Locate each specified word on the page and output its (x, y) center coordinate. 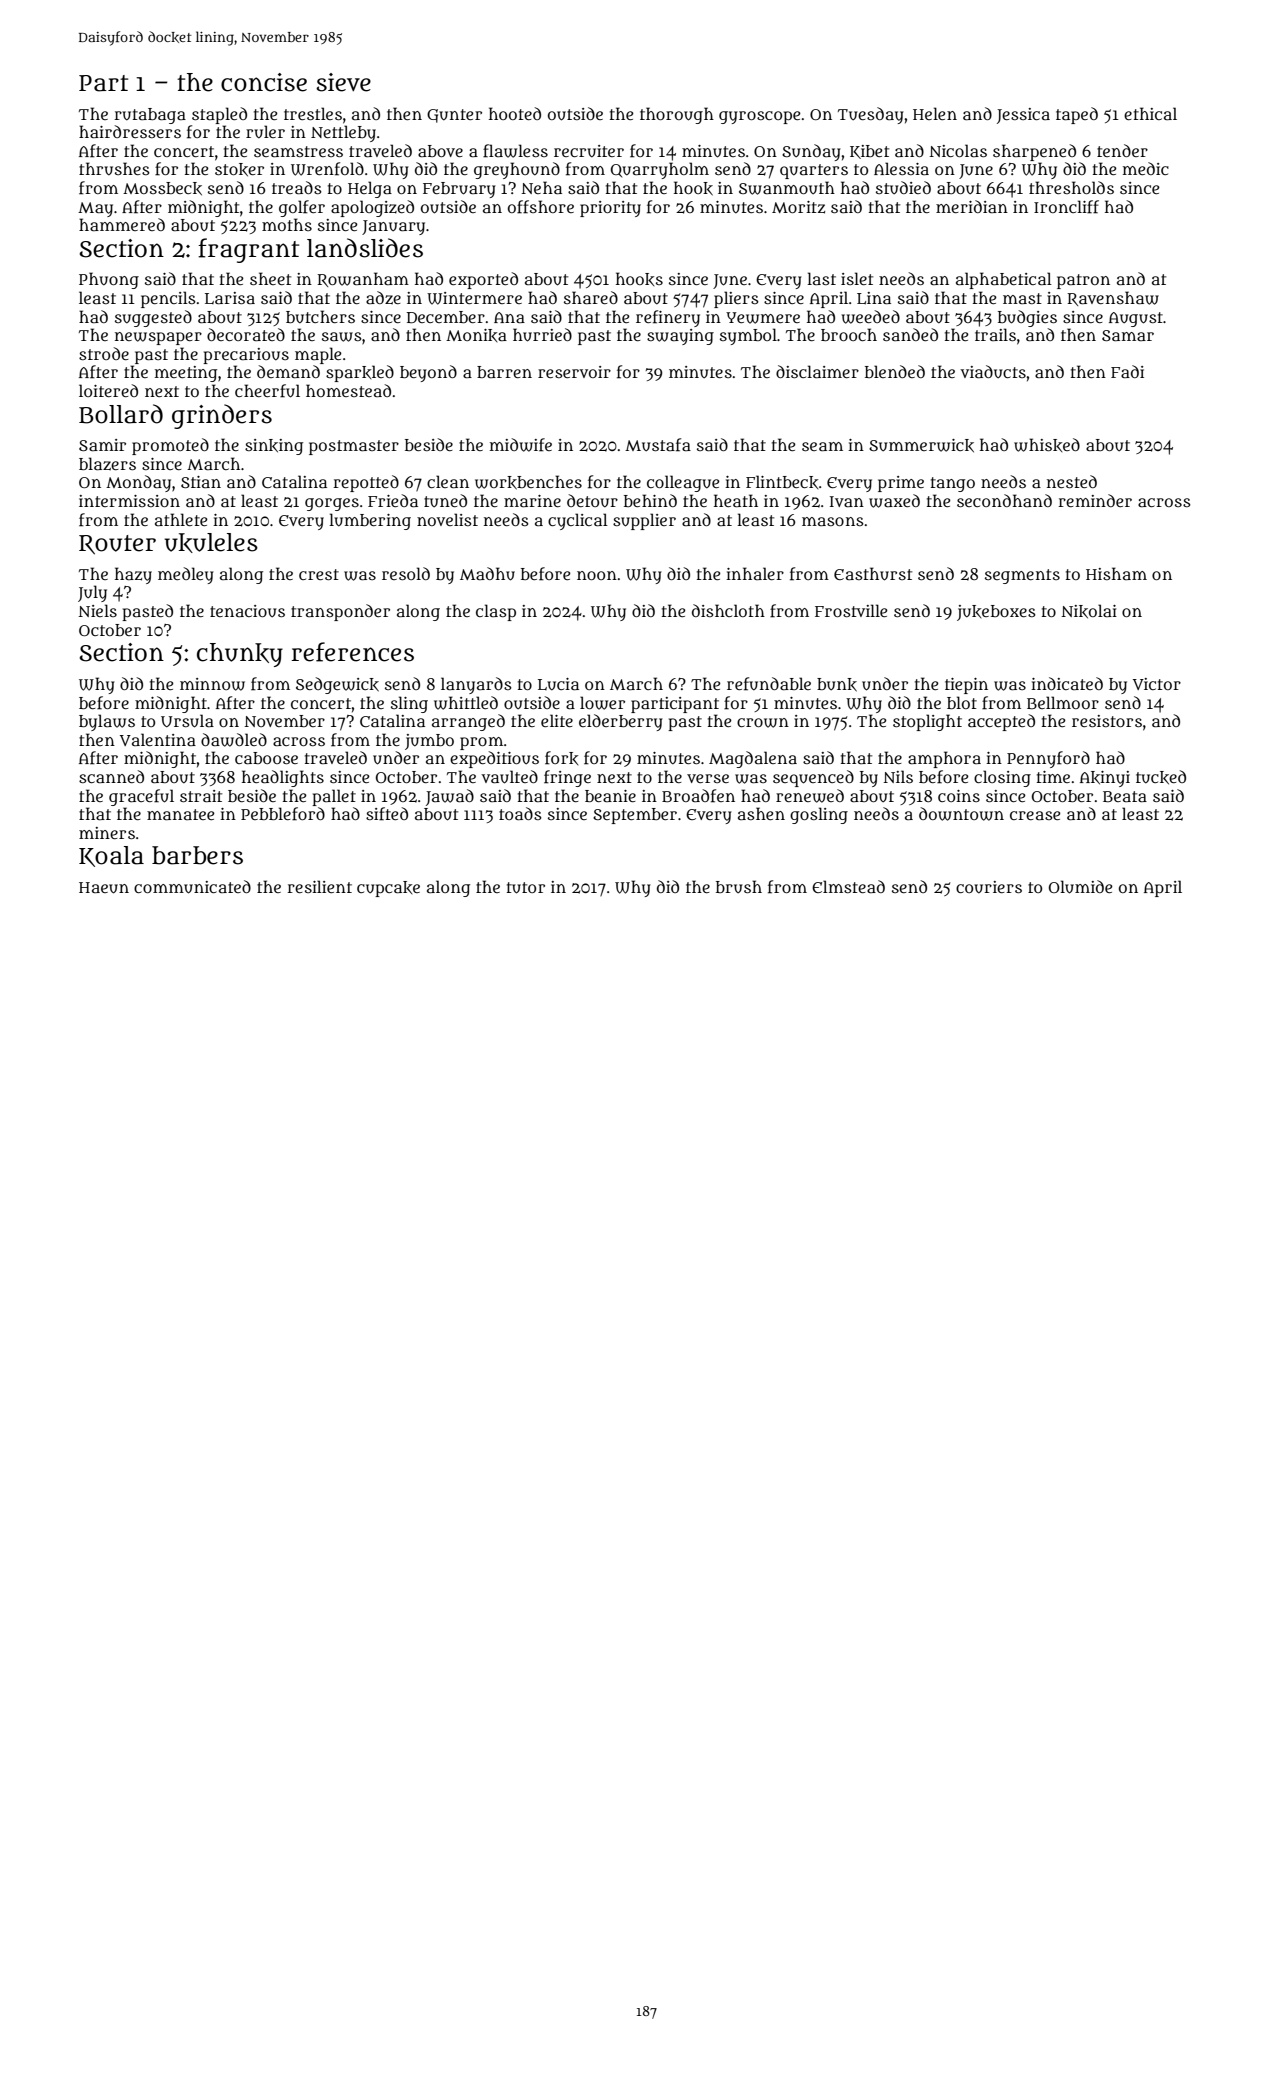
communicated (192, 887)
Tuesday (871, 115)
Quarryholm (660, 170)
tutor (526, 888)
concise (264, 82)
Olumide (1081, 887)
